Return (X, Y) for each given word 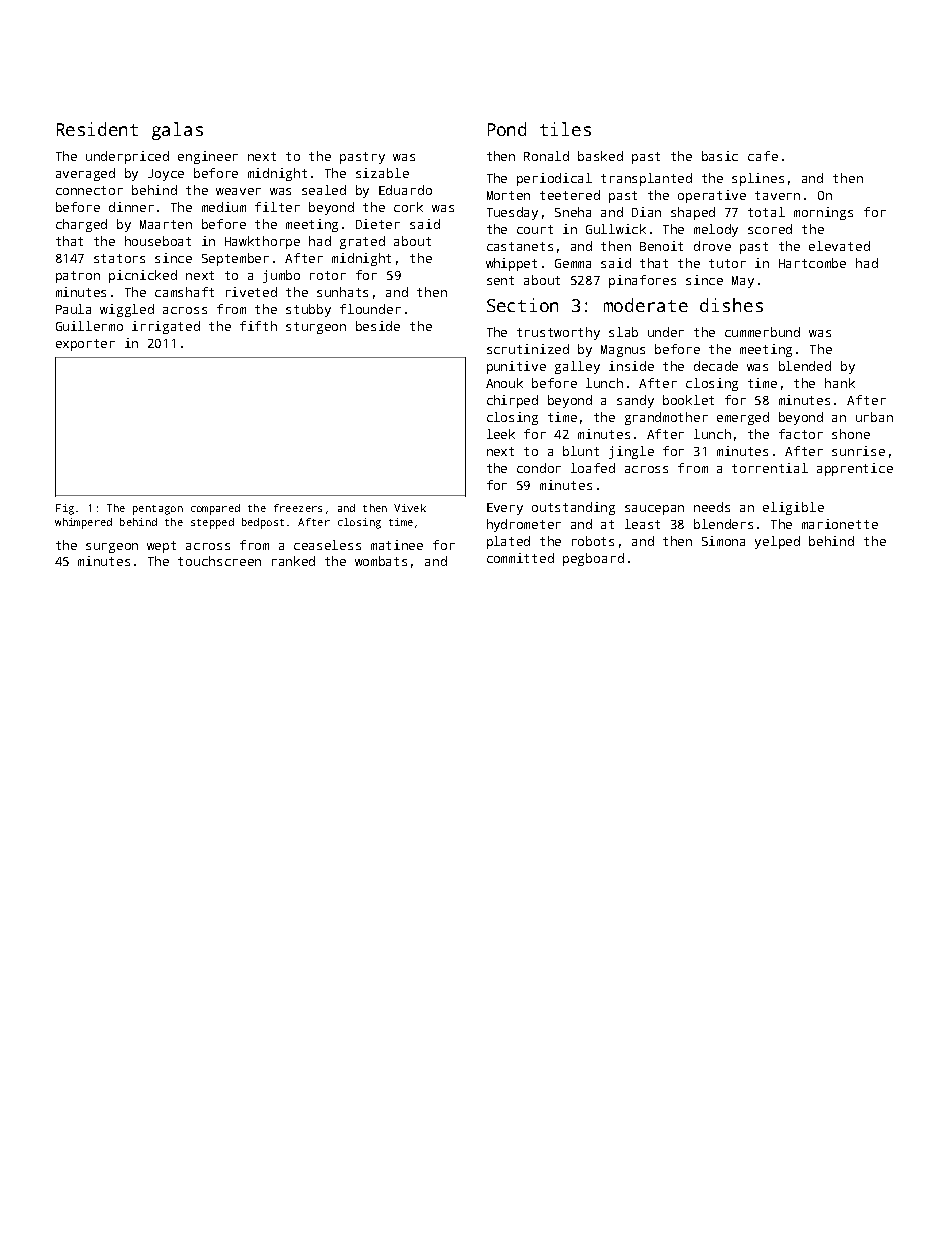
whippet (511, 264)
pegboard (593, 559)
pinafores (642, 281)
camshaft (184, 292)
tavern (777, 195)
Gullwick (616, 229)
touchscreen (219, 561)
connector (89, 190)
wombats (381, 561)
